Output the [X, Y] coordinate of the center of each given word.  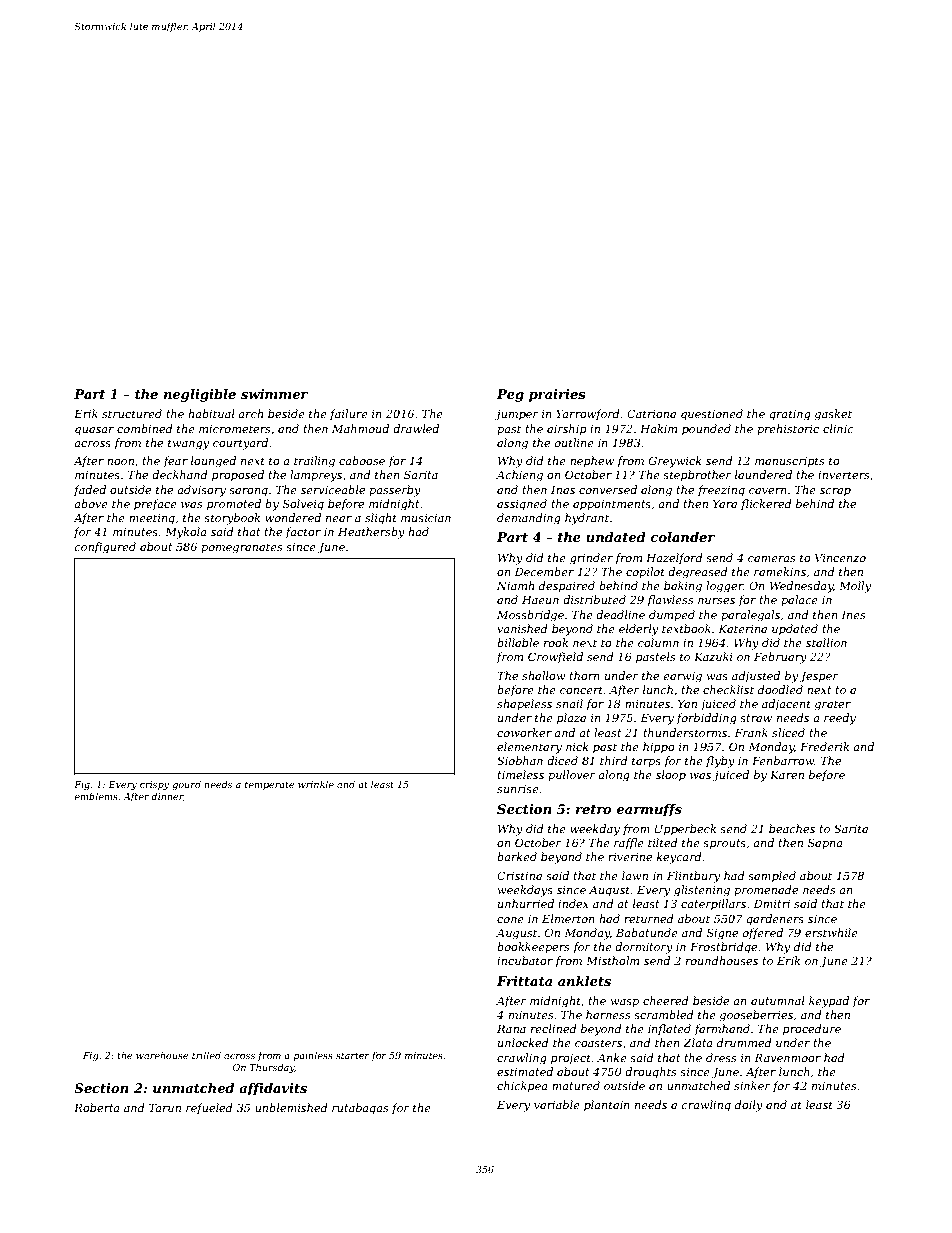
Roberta [97, 1107]
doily [749, 1106]
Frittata [524, 981]
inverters [844, 475]
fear [176, 461]
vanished [522, 628]
